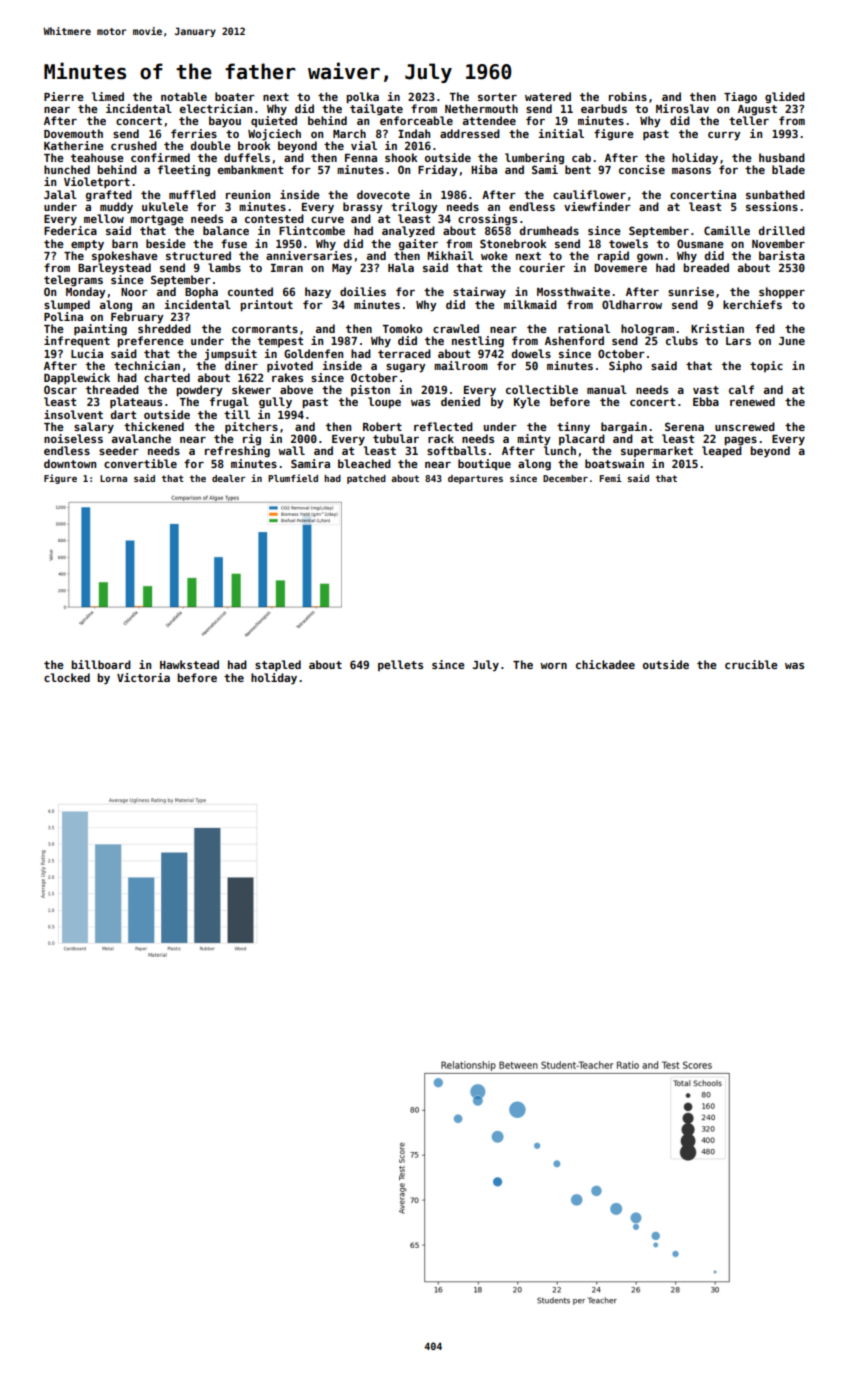  What do you see at coordinates (752, 401) in the screenshot?
I see `renewed` at bounding box center [752, 401].
